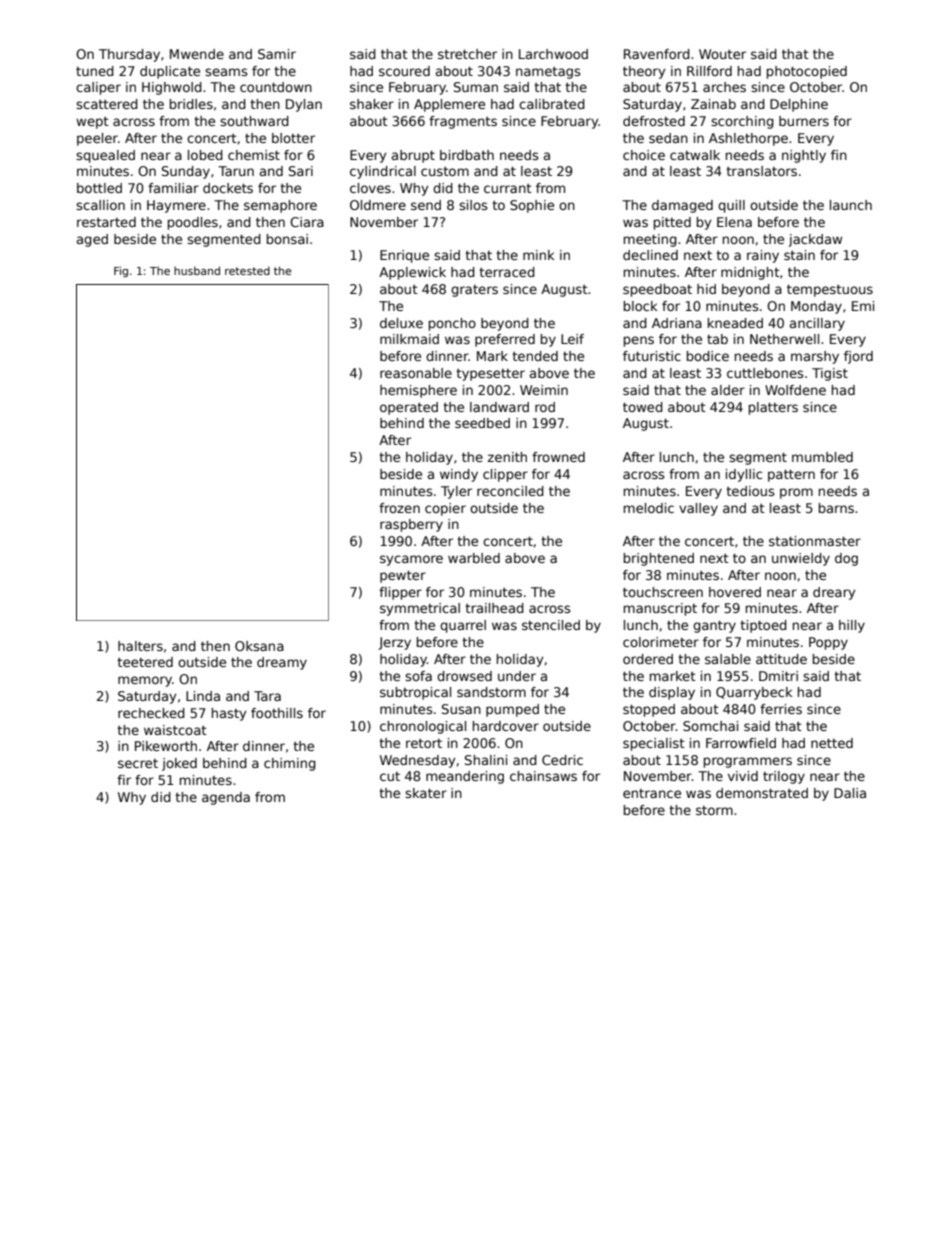 Image resolution: width=952 pixels, height=1233 pixels. I want to click on poncho, so click(452, 324).
